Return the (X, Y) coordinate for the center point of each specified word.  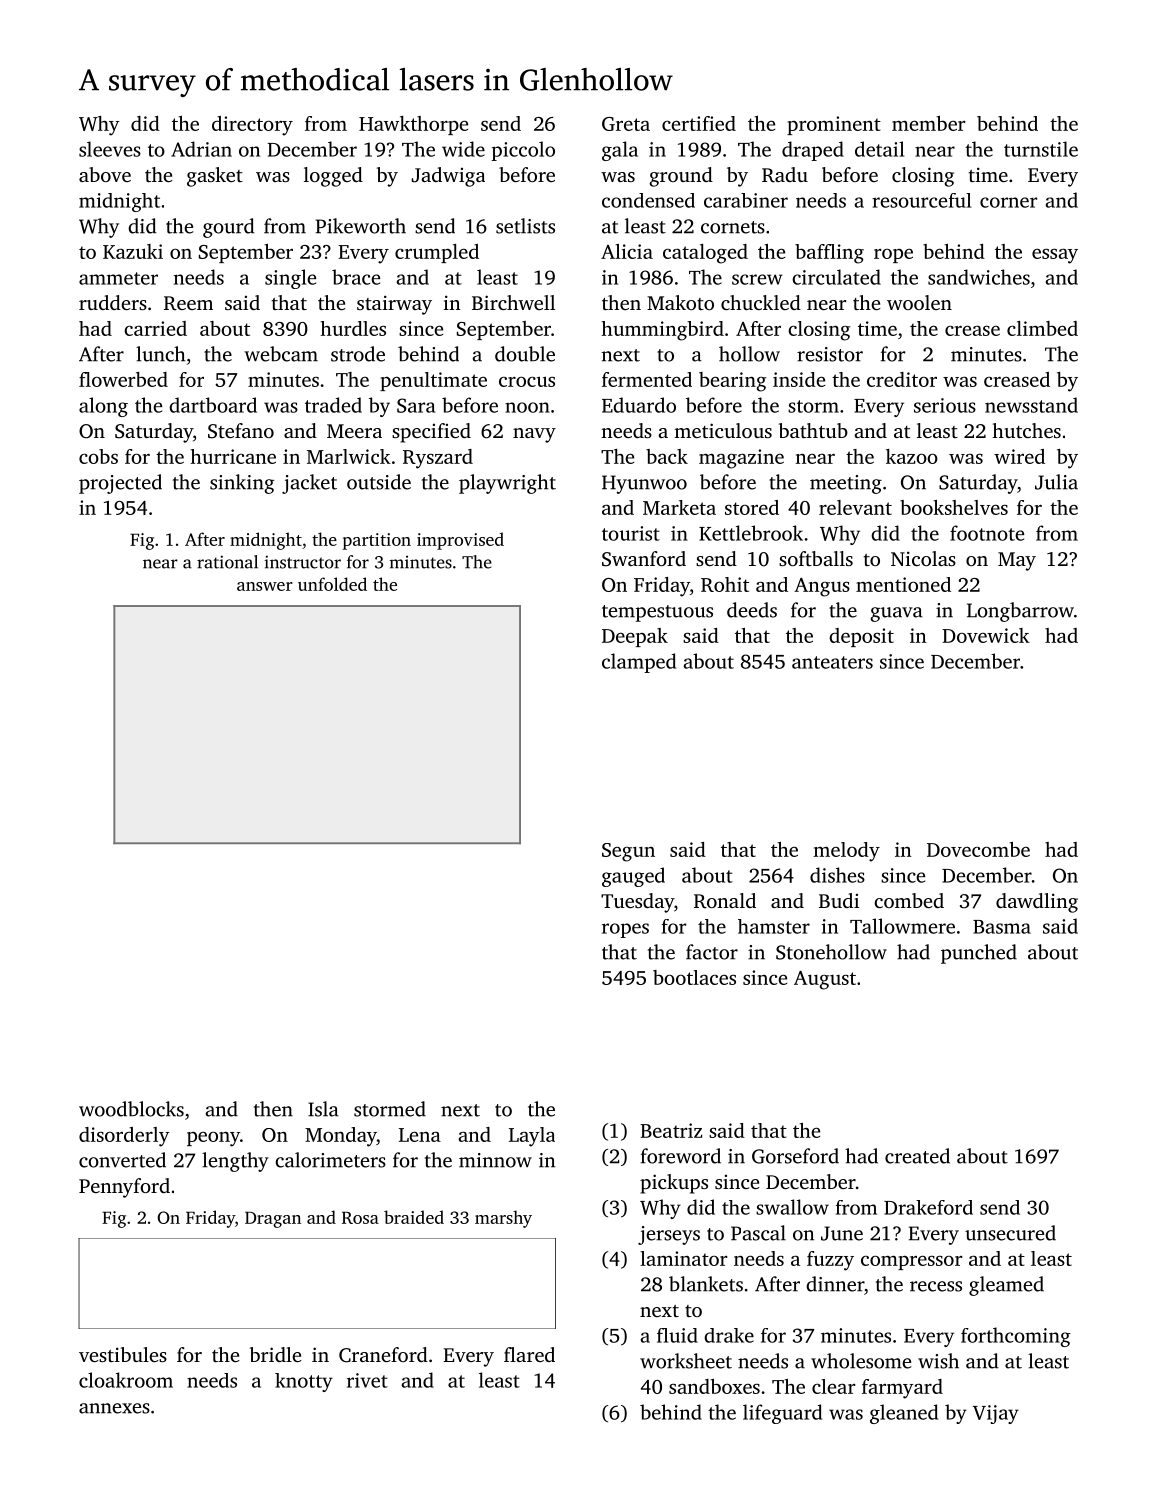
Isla (323, 1109)
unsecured (1010, 1233)
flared (529, 1354)
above (105, 174)
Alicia (627, 251)
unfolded (332, 584)
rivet (367, 1380)
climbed (1042, 328)
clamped (639, 663)
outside (379, 482)
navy (534, 435)
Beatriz (671, 1130)
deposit (861, 637)
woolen (919, 302)
